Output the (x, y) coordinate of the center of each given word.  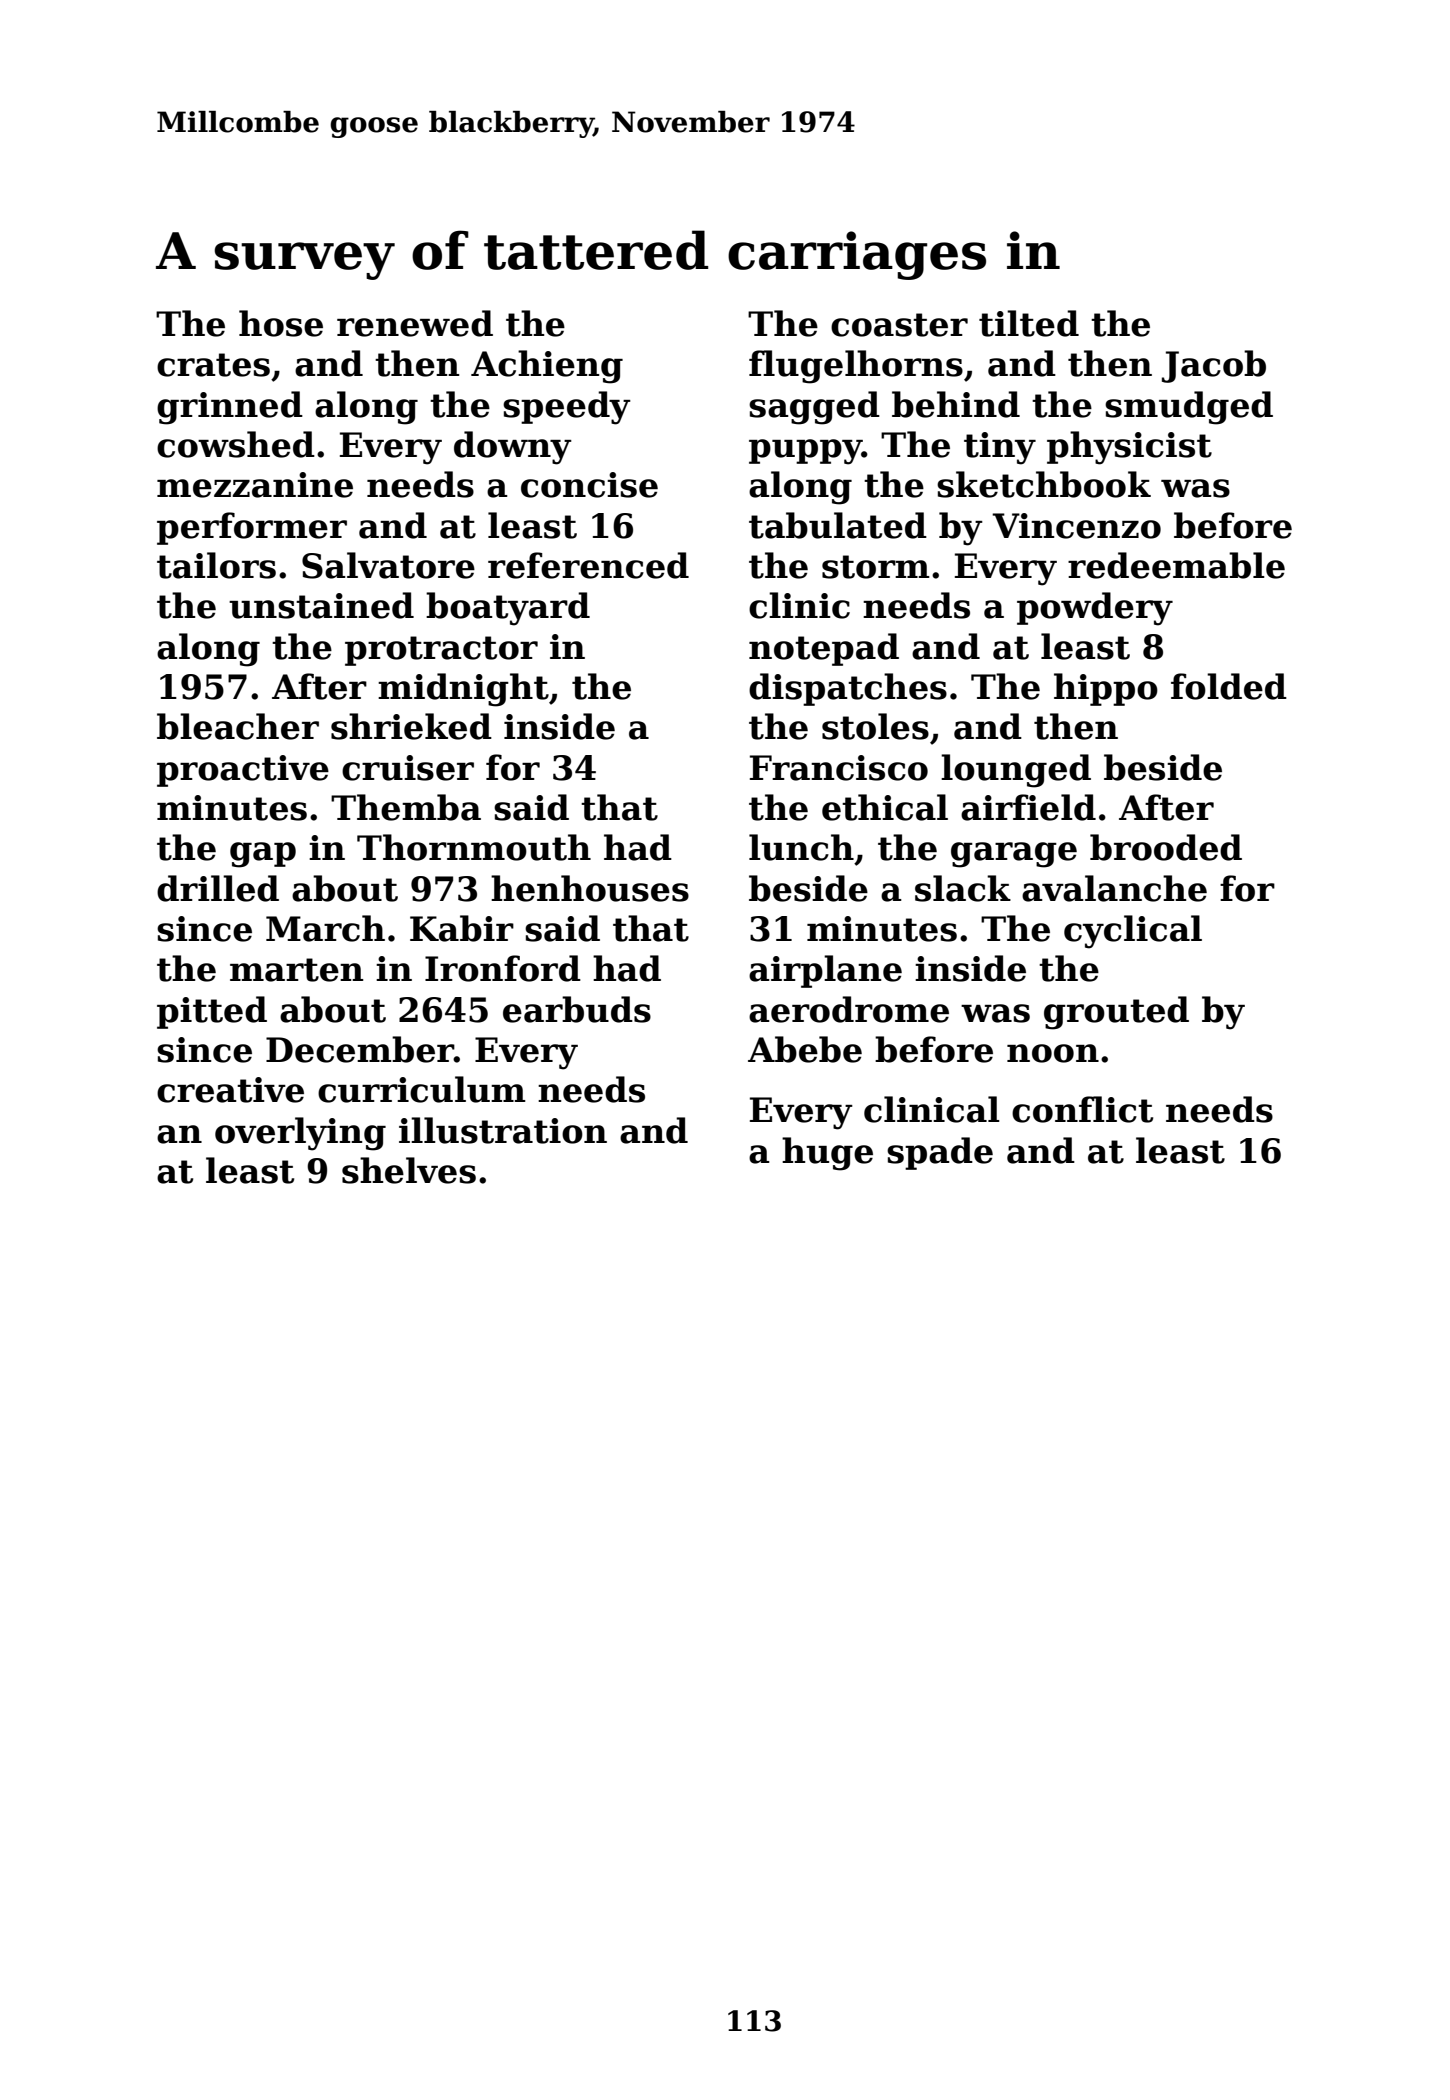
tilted (1029, 323)
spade (940, 1153)
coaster (899, 325)
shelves (409, 1170)
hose (281, 323)
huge (827, 1154)
